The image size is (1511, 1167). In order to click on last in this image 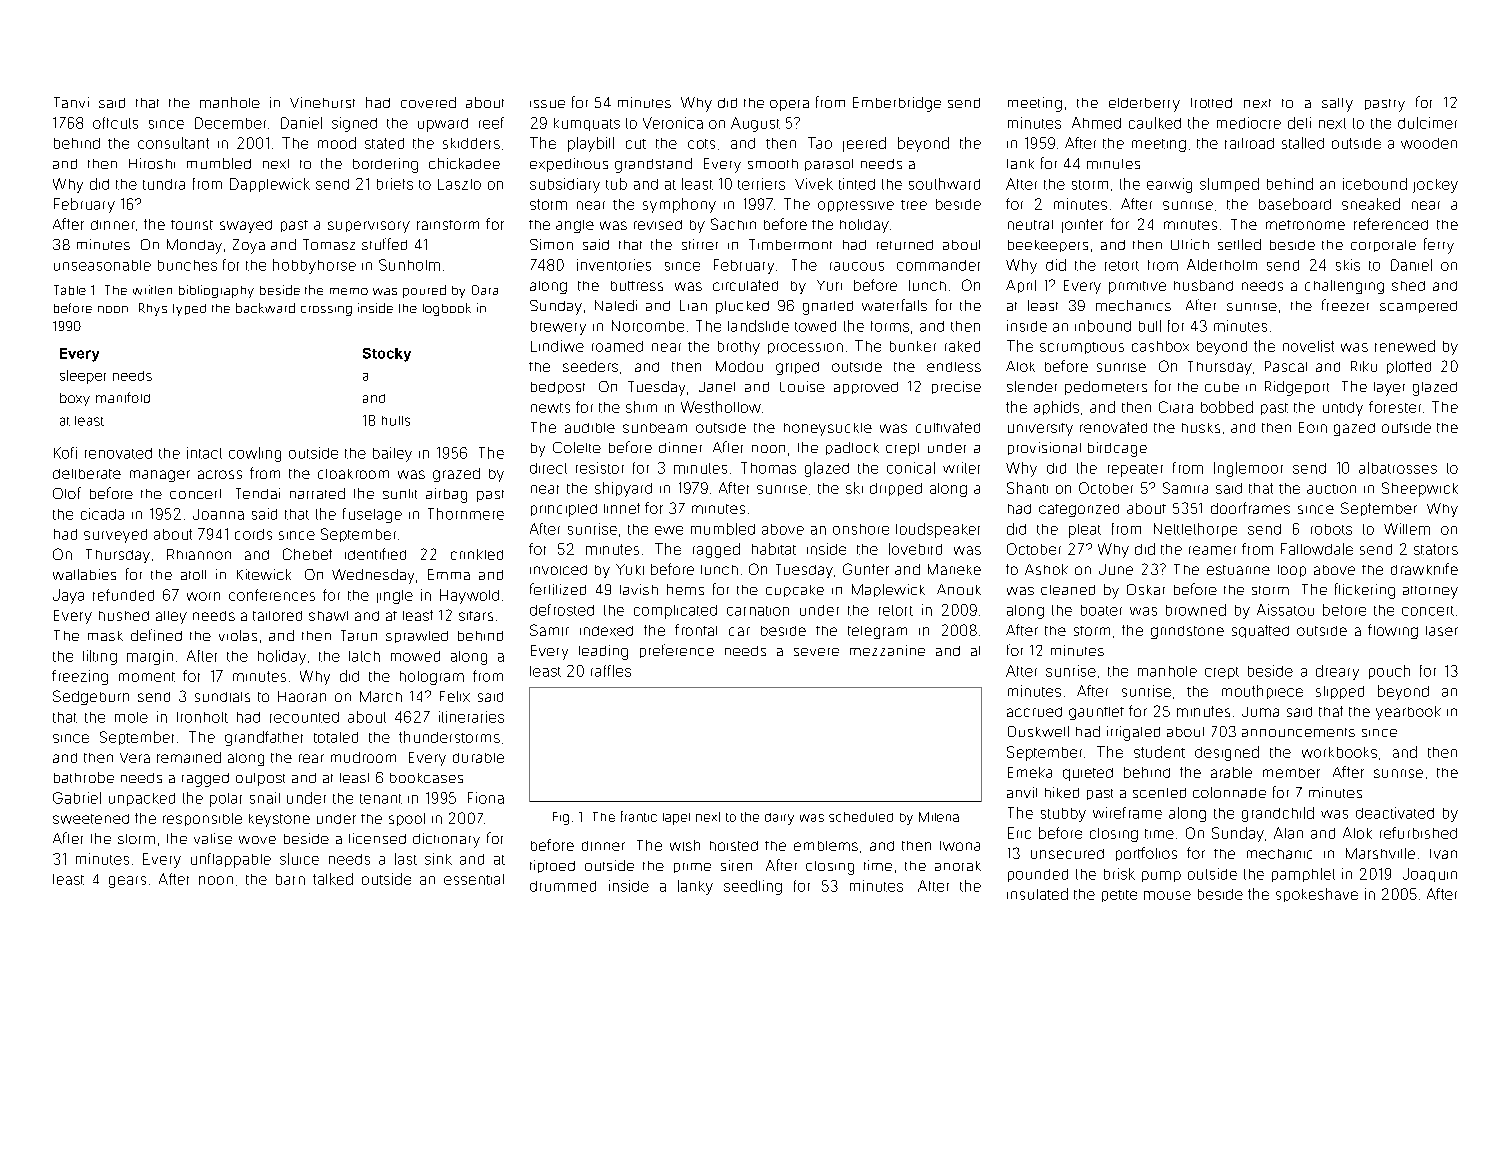, I will do `click(406, 859)`.
